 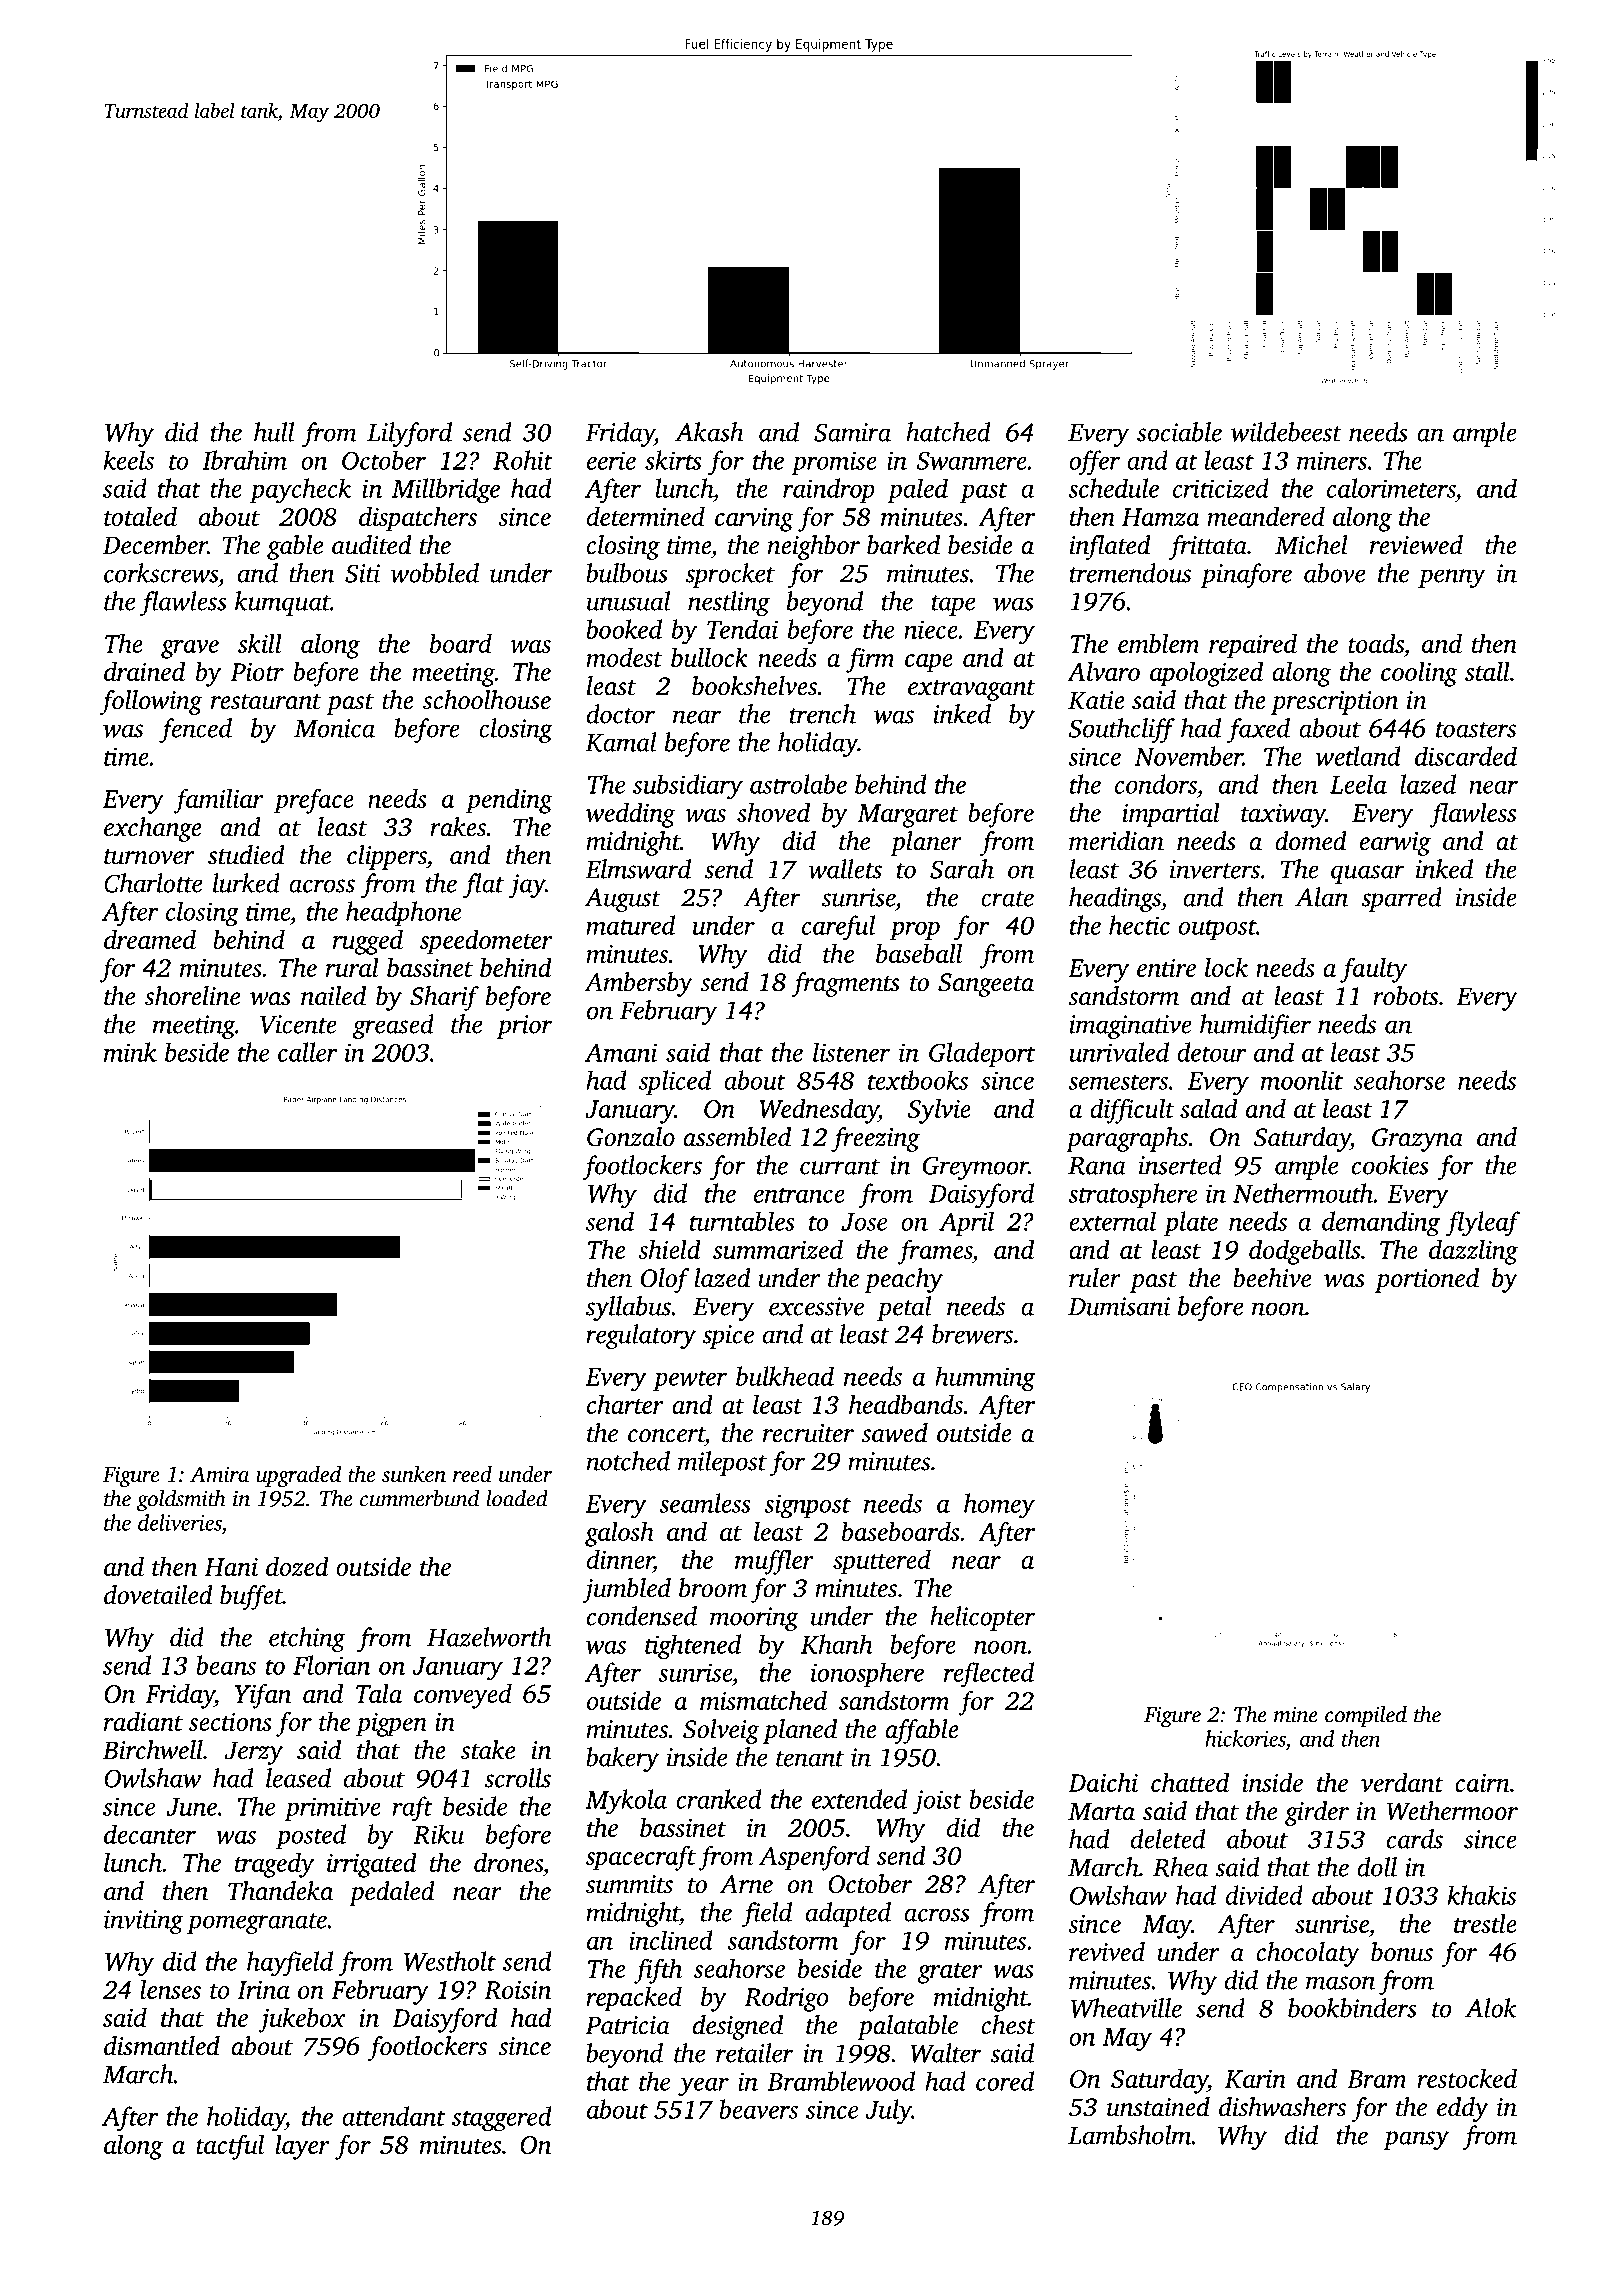 I want to click on caller, so click(x=308, y=1052).
